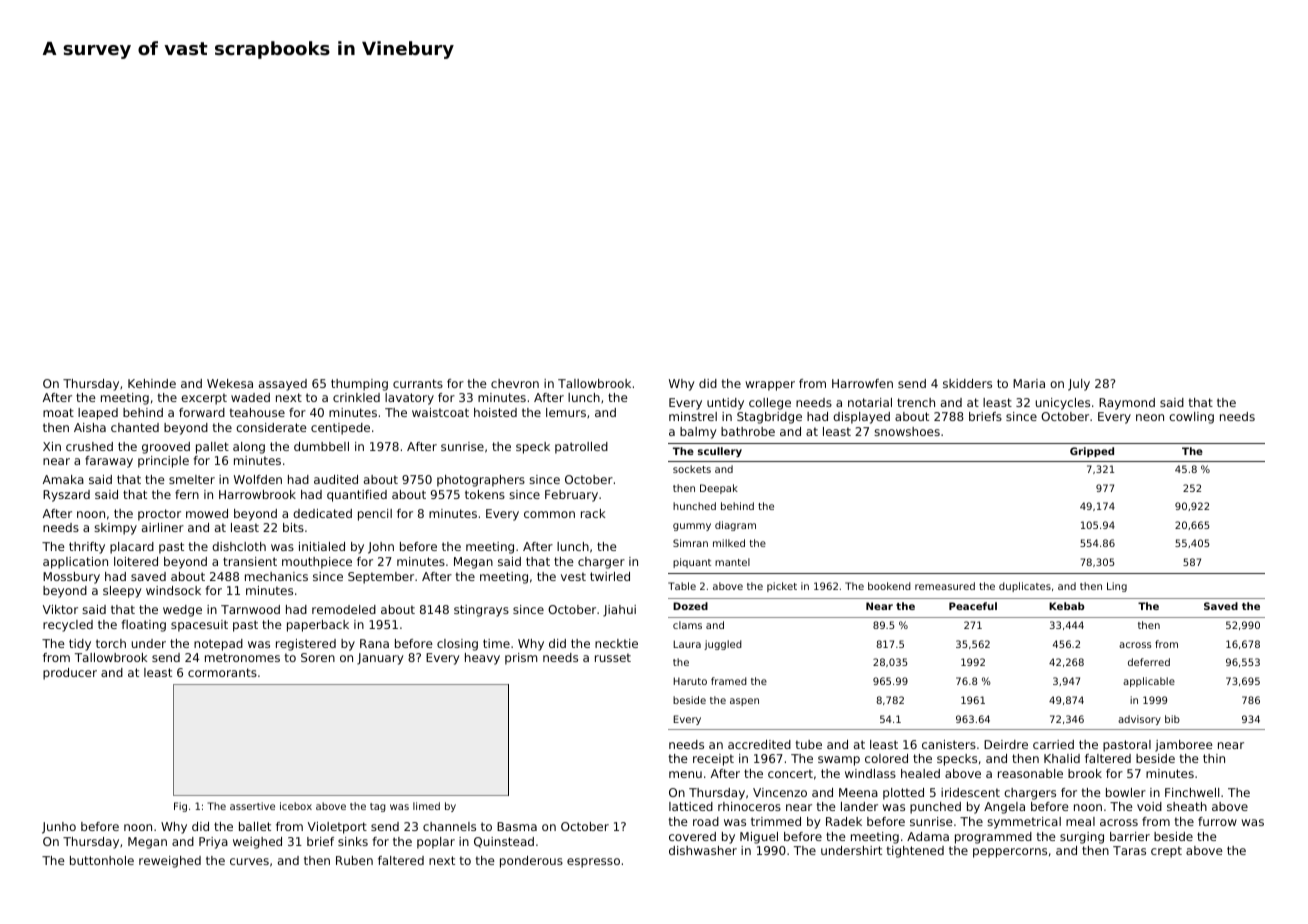 The width and height of the document is (1308, 924). What do you see at coordinates (59, 828) in the document?
I see `Junho` at bounding box center [59, 828].
